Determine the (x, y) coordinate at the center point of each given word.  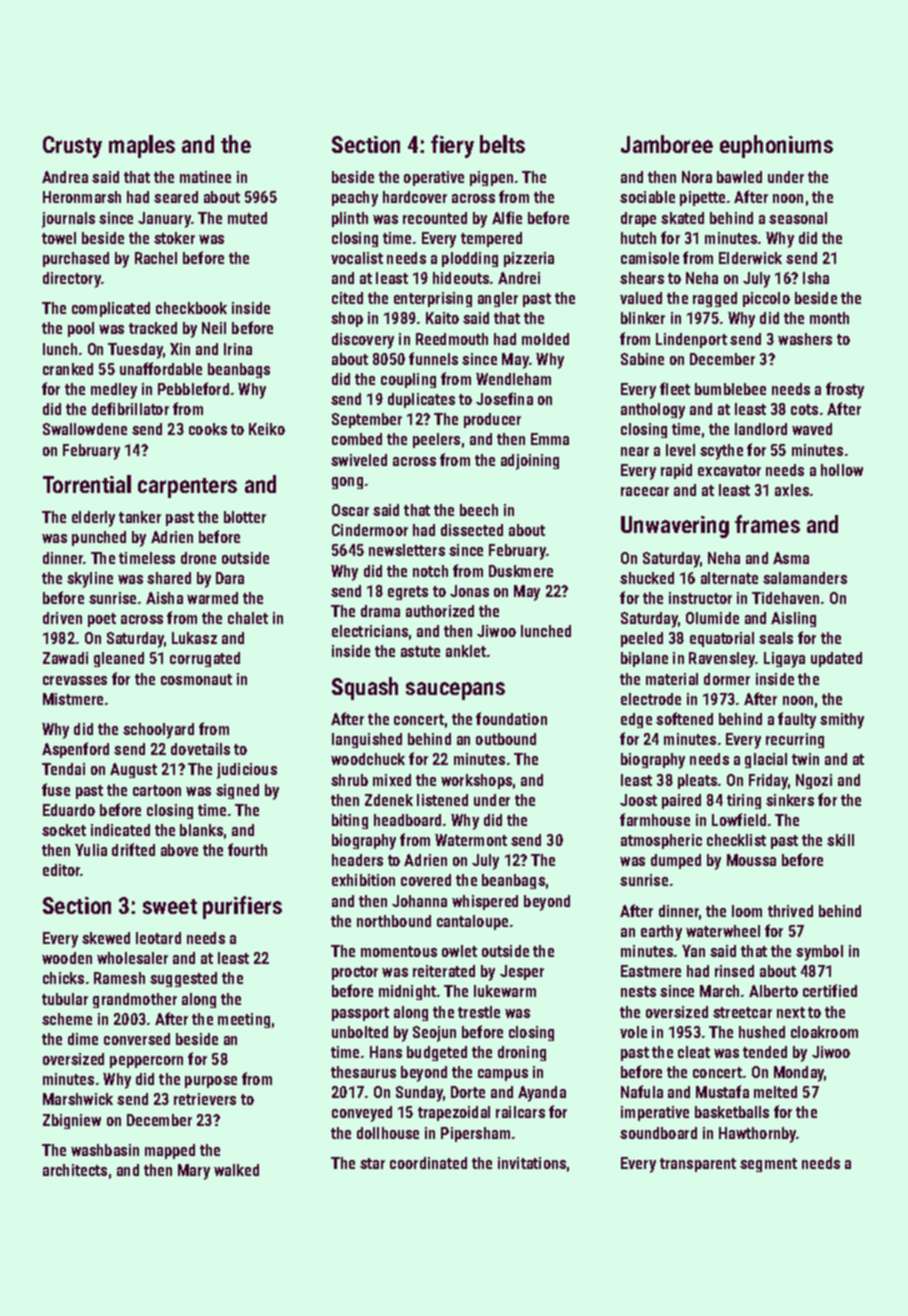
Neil (214, 328)
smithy (842, 721)
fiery (452, 146)
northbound (394, 921)
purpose (211, 1082)
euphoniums (776, 146)
